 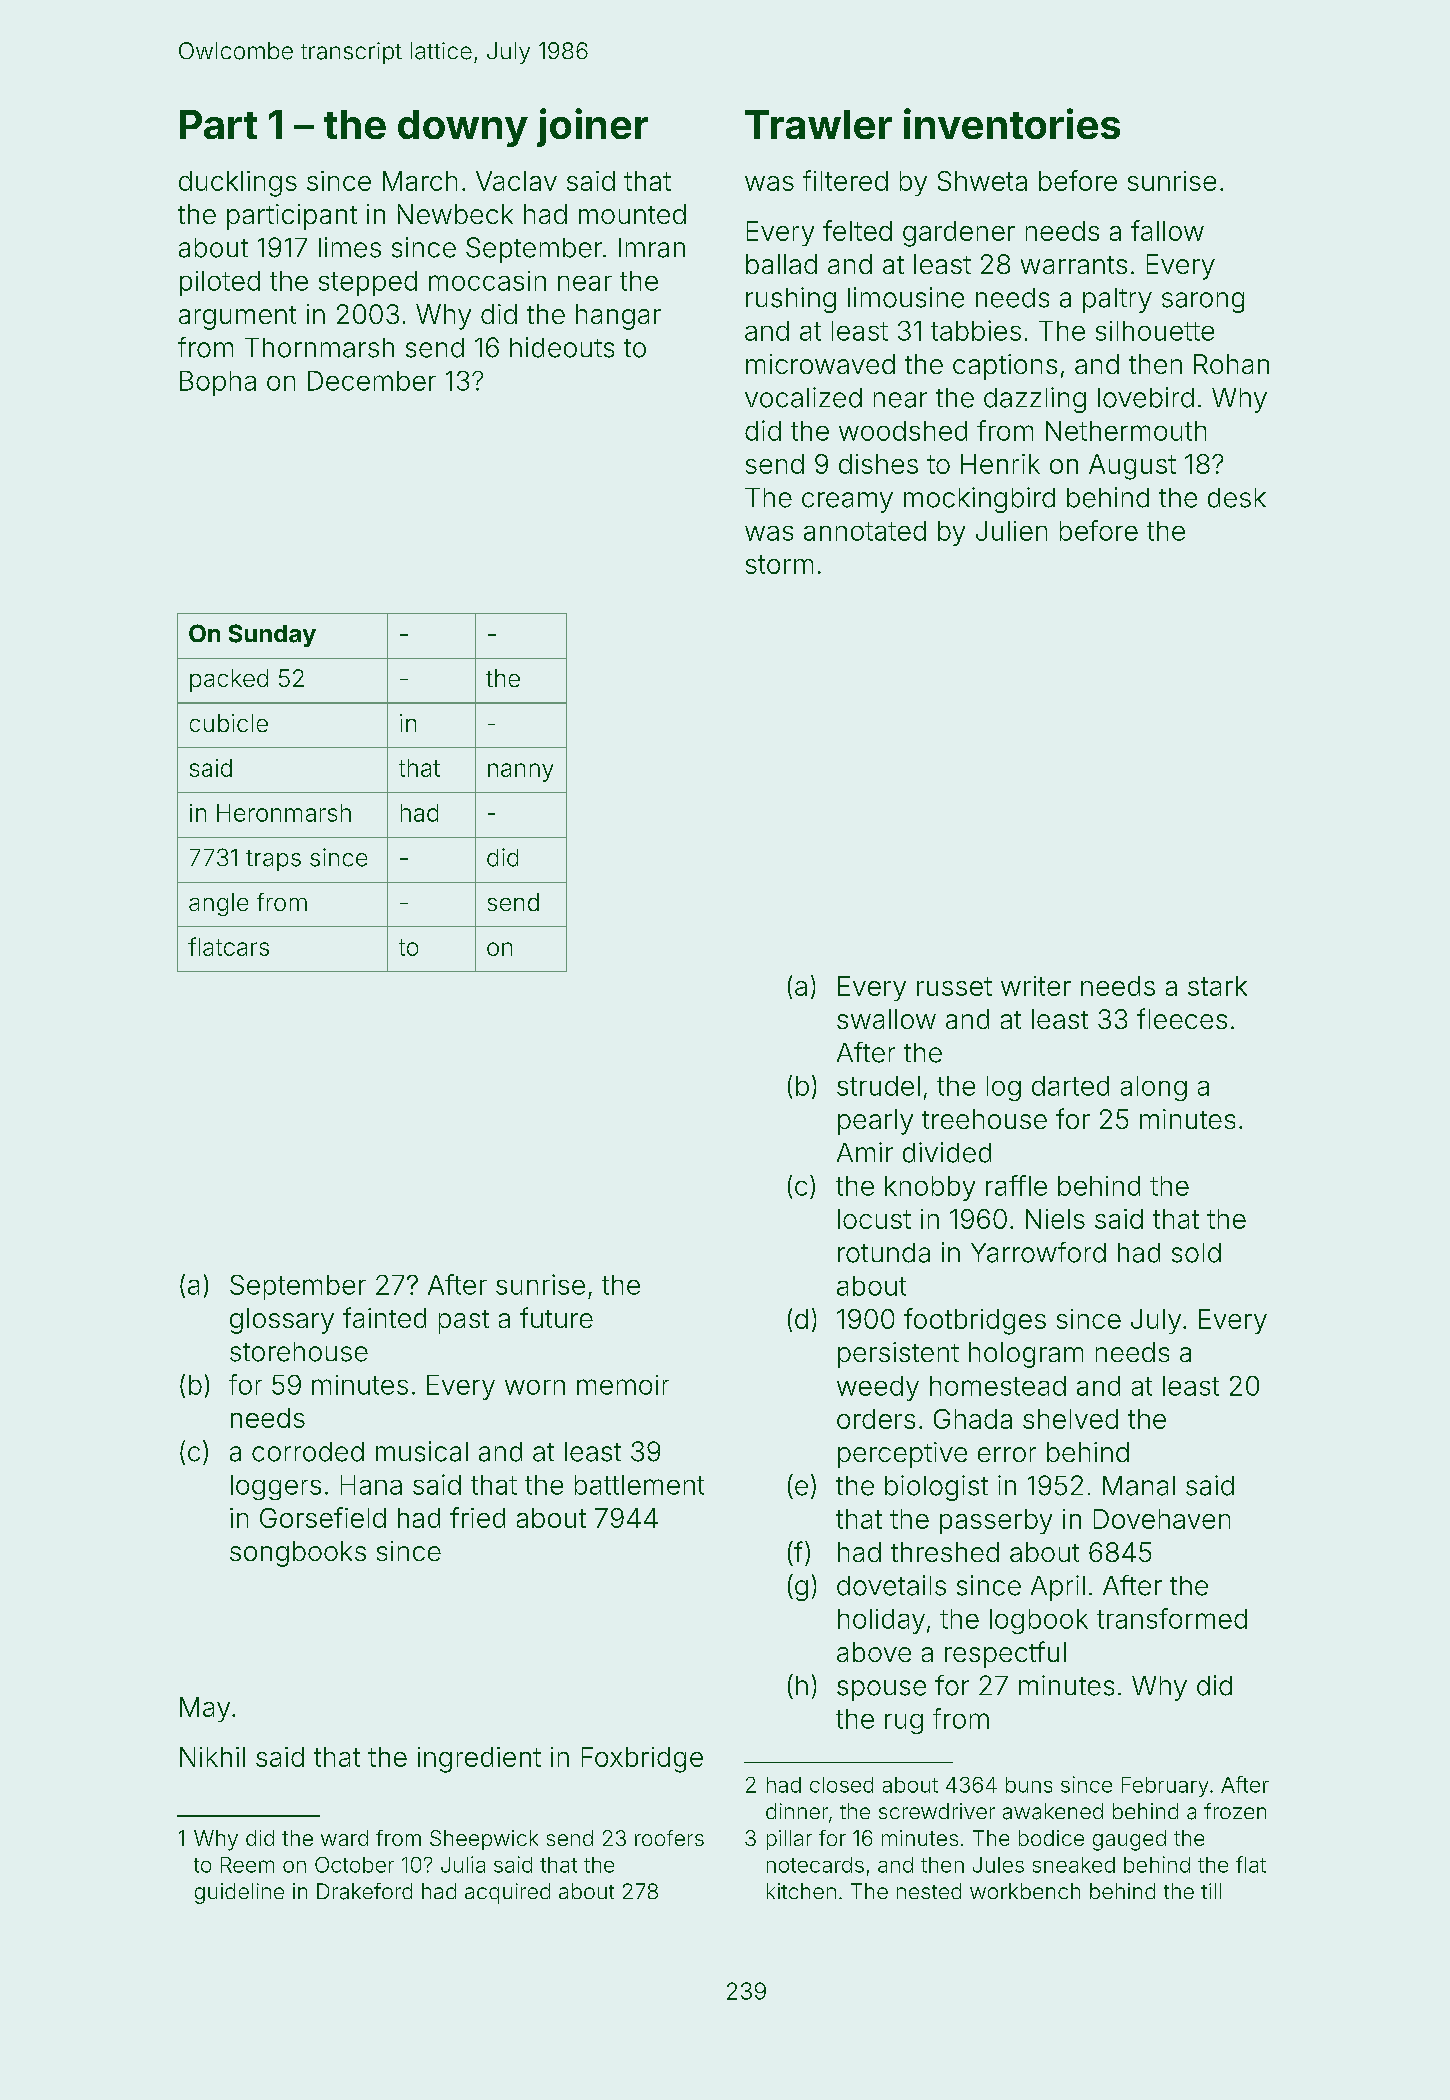 I want to click on Drakeford, so click(x=364, y=1891).
